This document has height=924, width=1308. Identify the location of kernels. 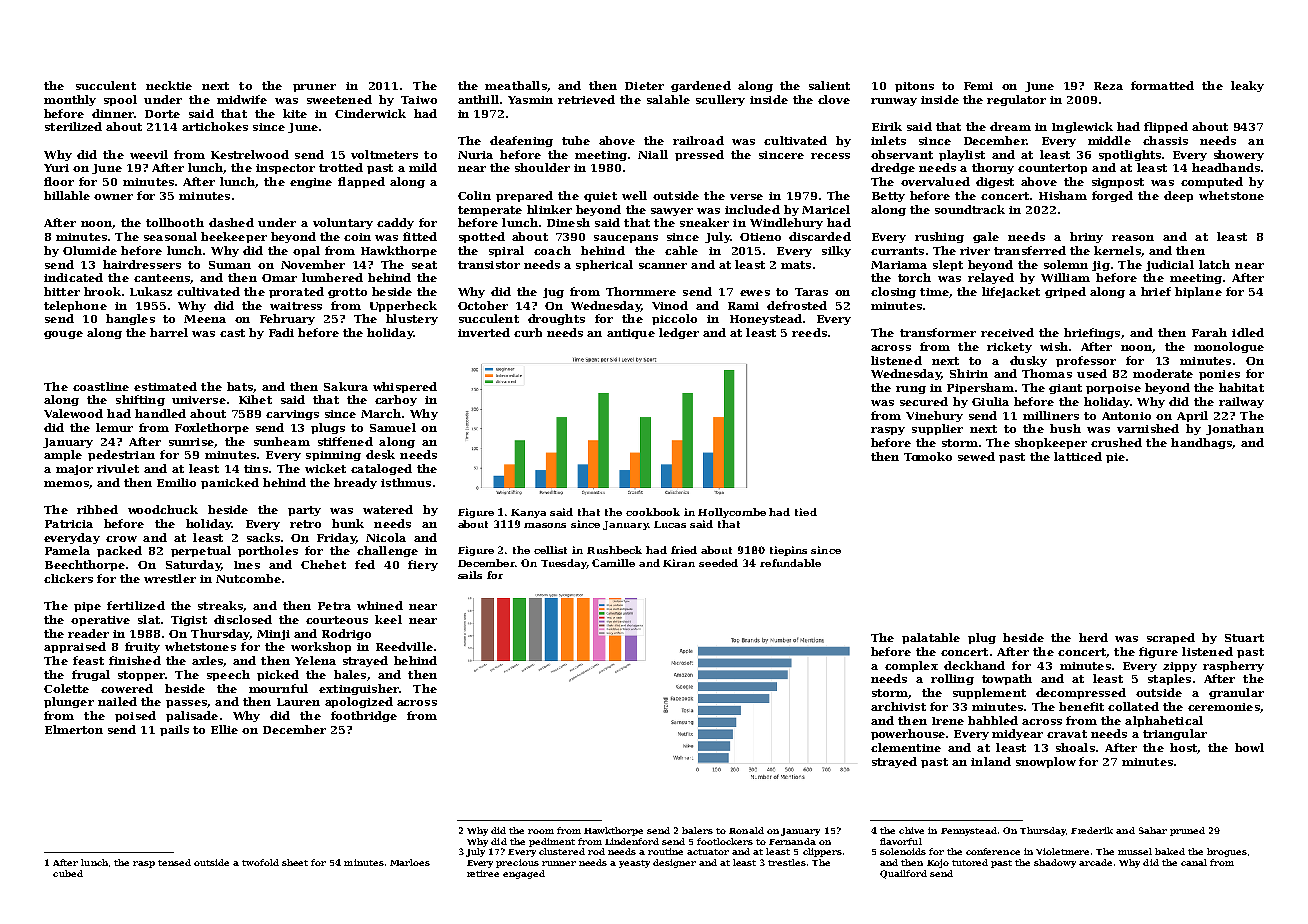
(1117, 250).
